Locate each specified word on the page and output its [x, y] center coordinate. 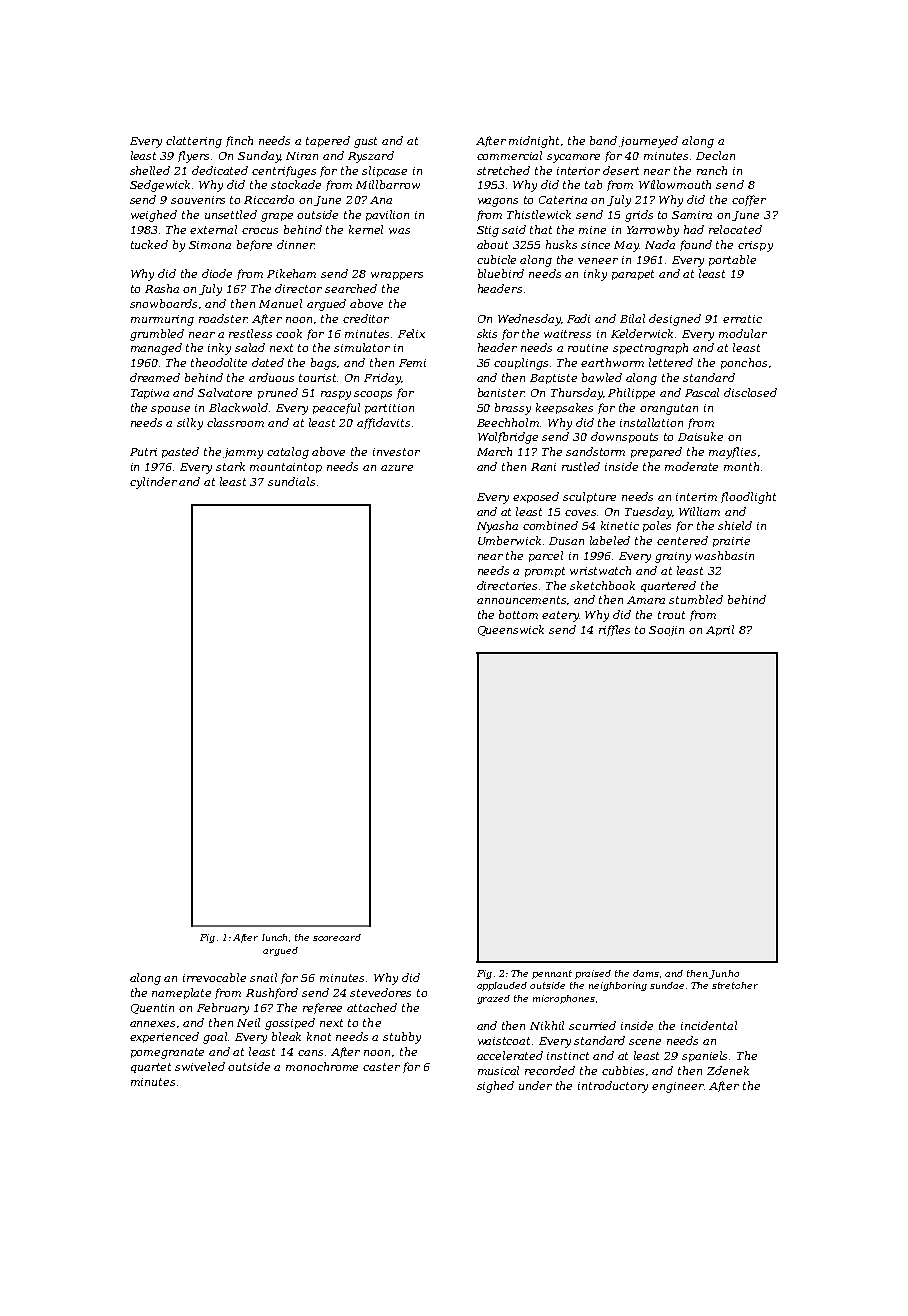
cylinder [153, 483]
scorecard [337, 937]
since [595, 245]
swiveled [200, 1066]
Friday [382, 379]
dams [646, 973]
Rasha [162, 288]
